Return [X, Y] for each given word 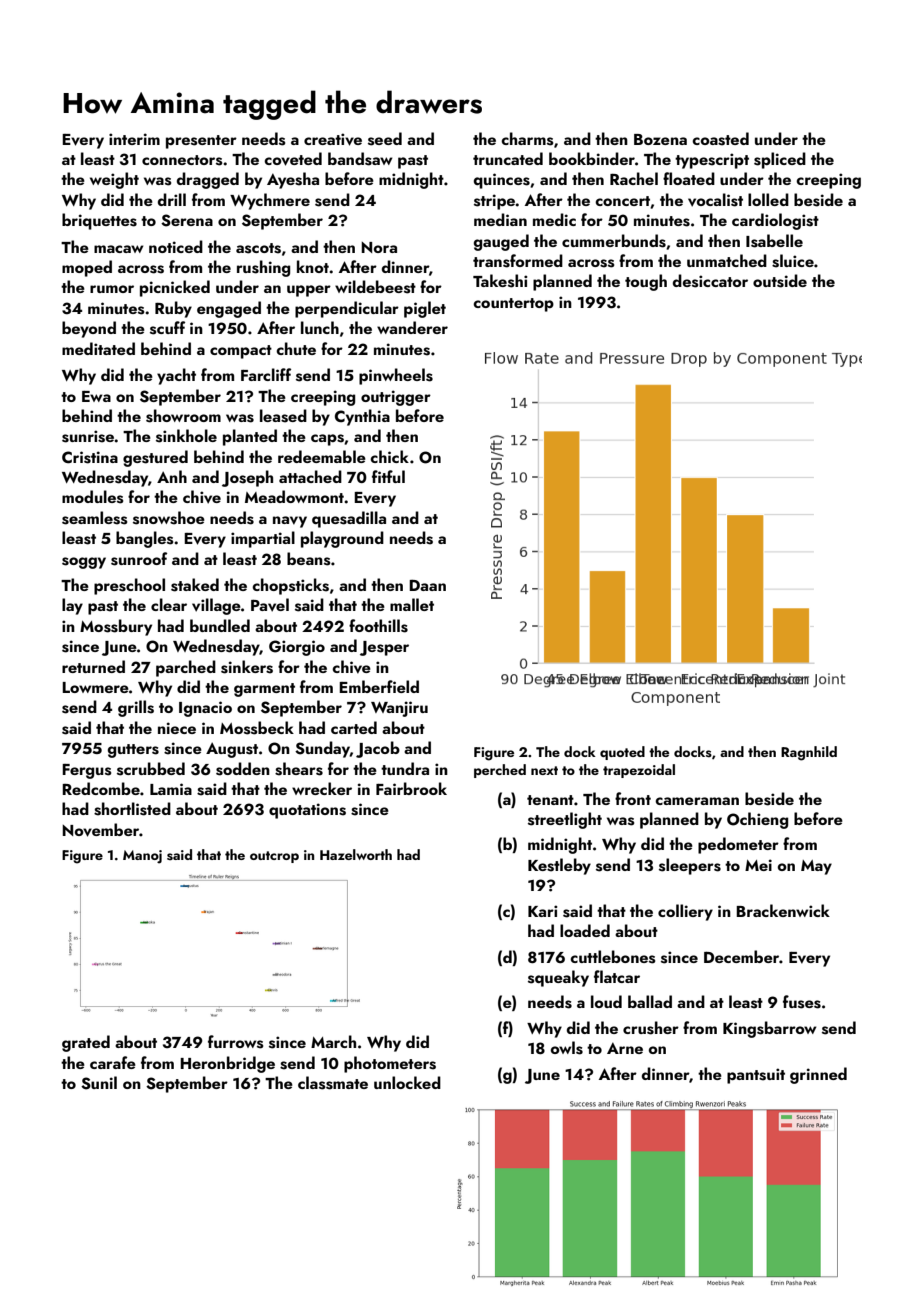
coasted [720, 139]
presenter [201, 142]
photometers [390, 1064]
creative [333, 139]
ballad [650, 1001]
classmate [333, 1083]
